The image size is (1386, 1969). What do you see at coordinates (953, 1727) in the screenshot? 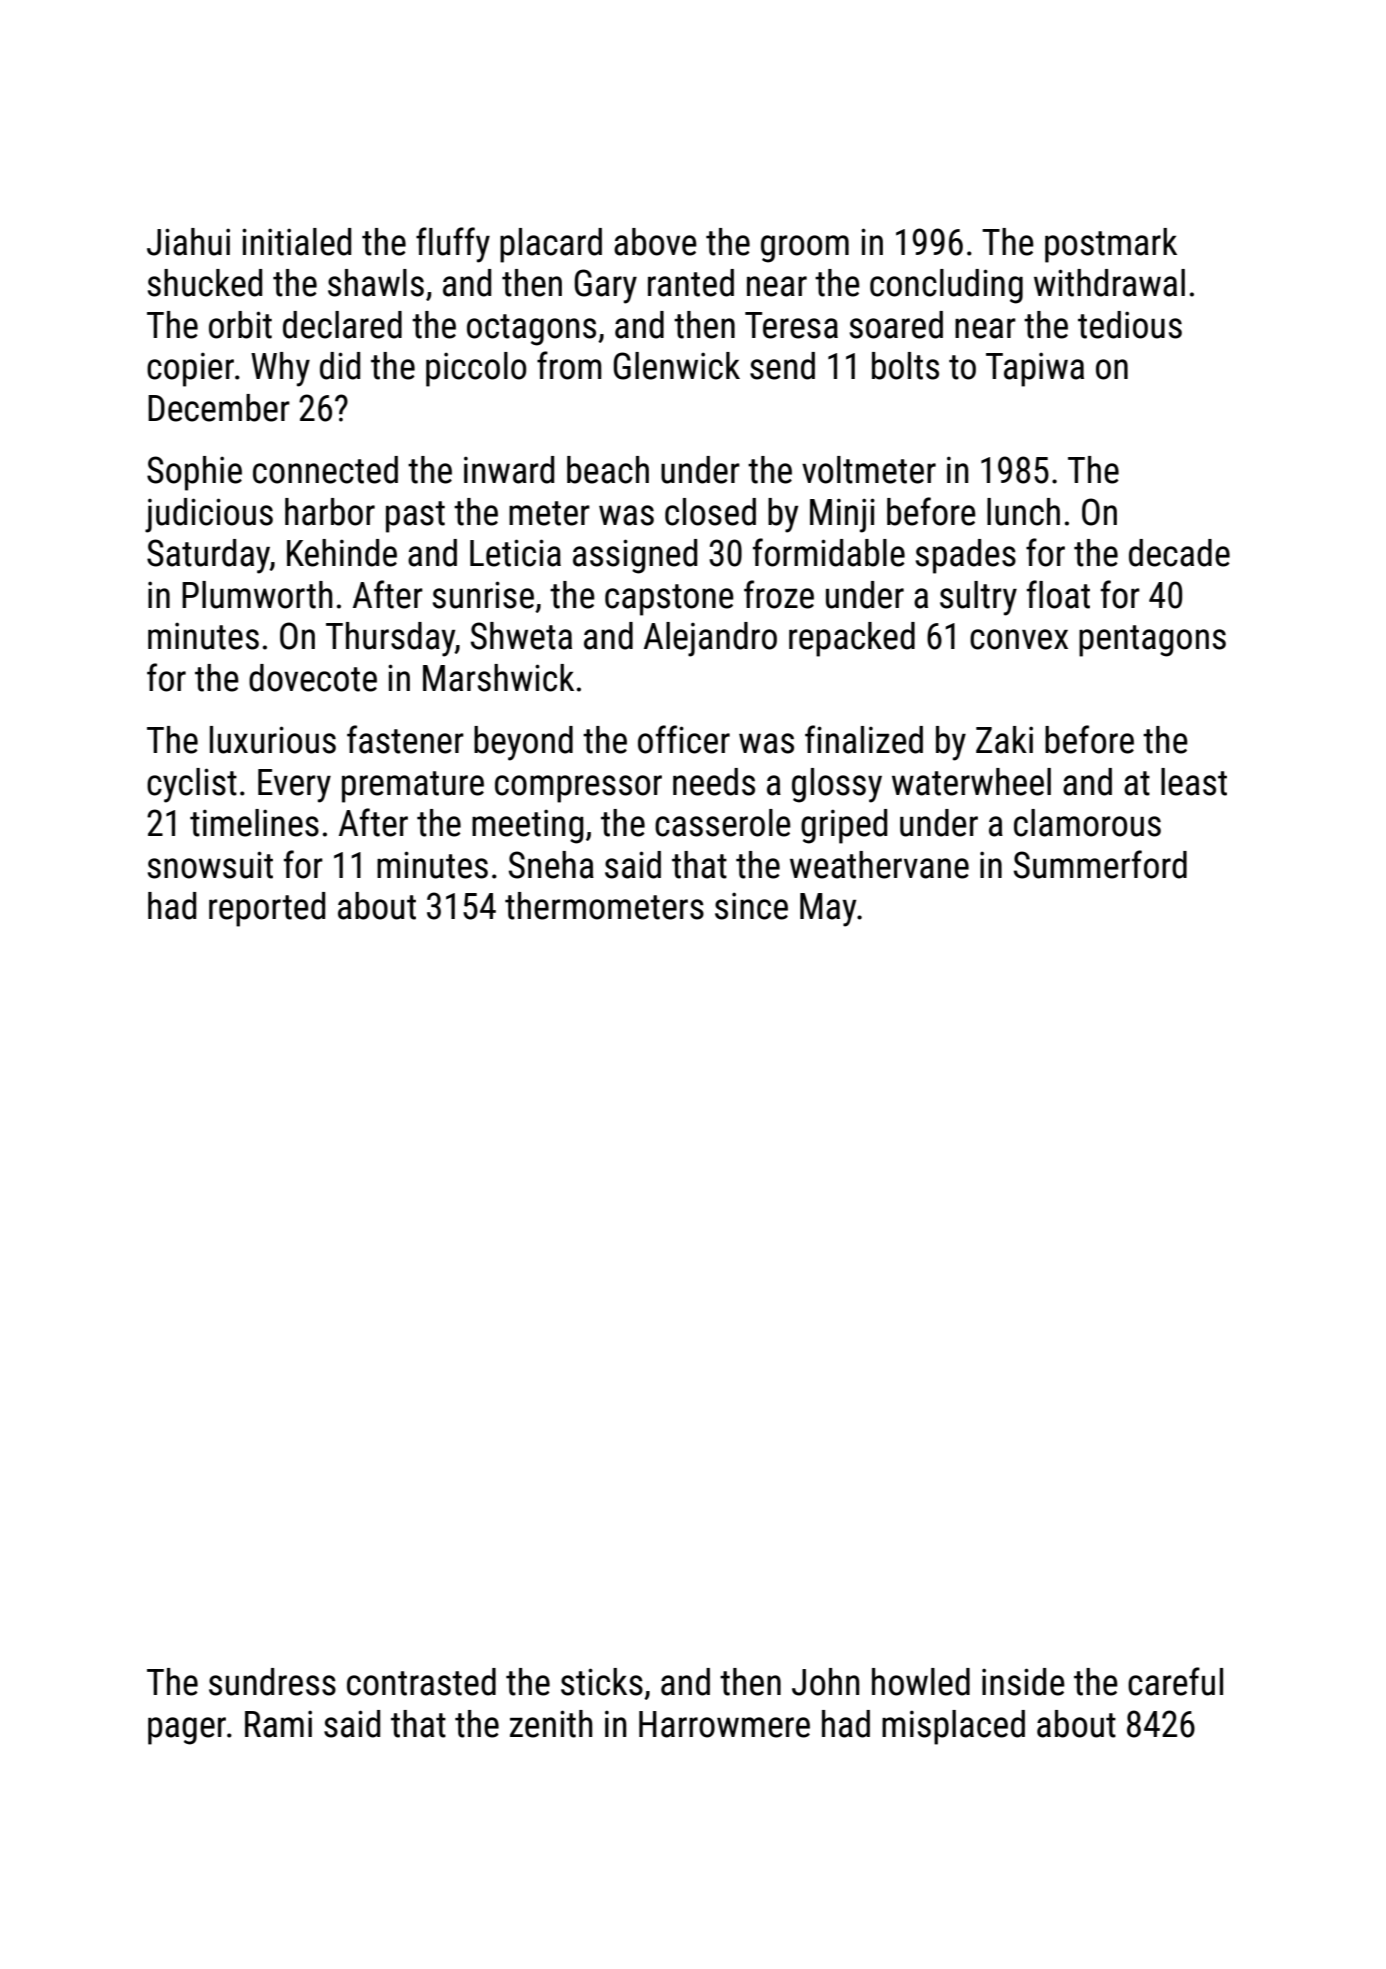
I see `misplaced` at bounding box center [953, 1727].
